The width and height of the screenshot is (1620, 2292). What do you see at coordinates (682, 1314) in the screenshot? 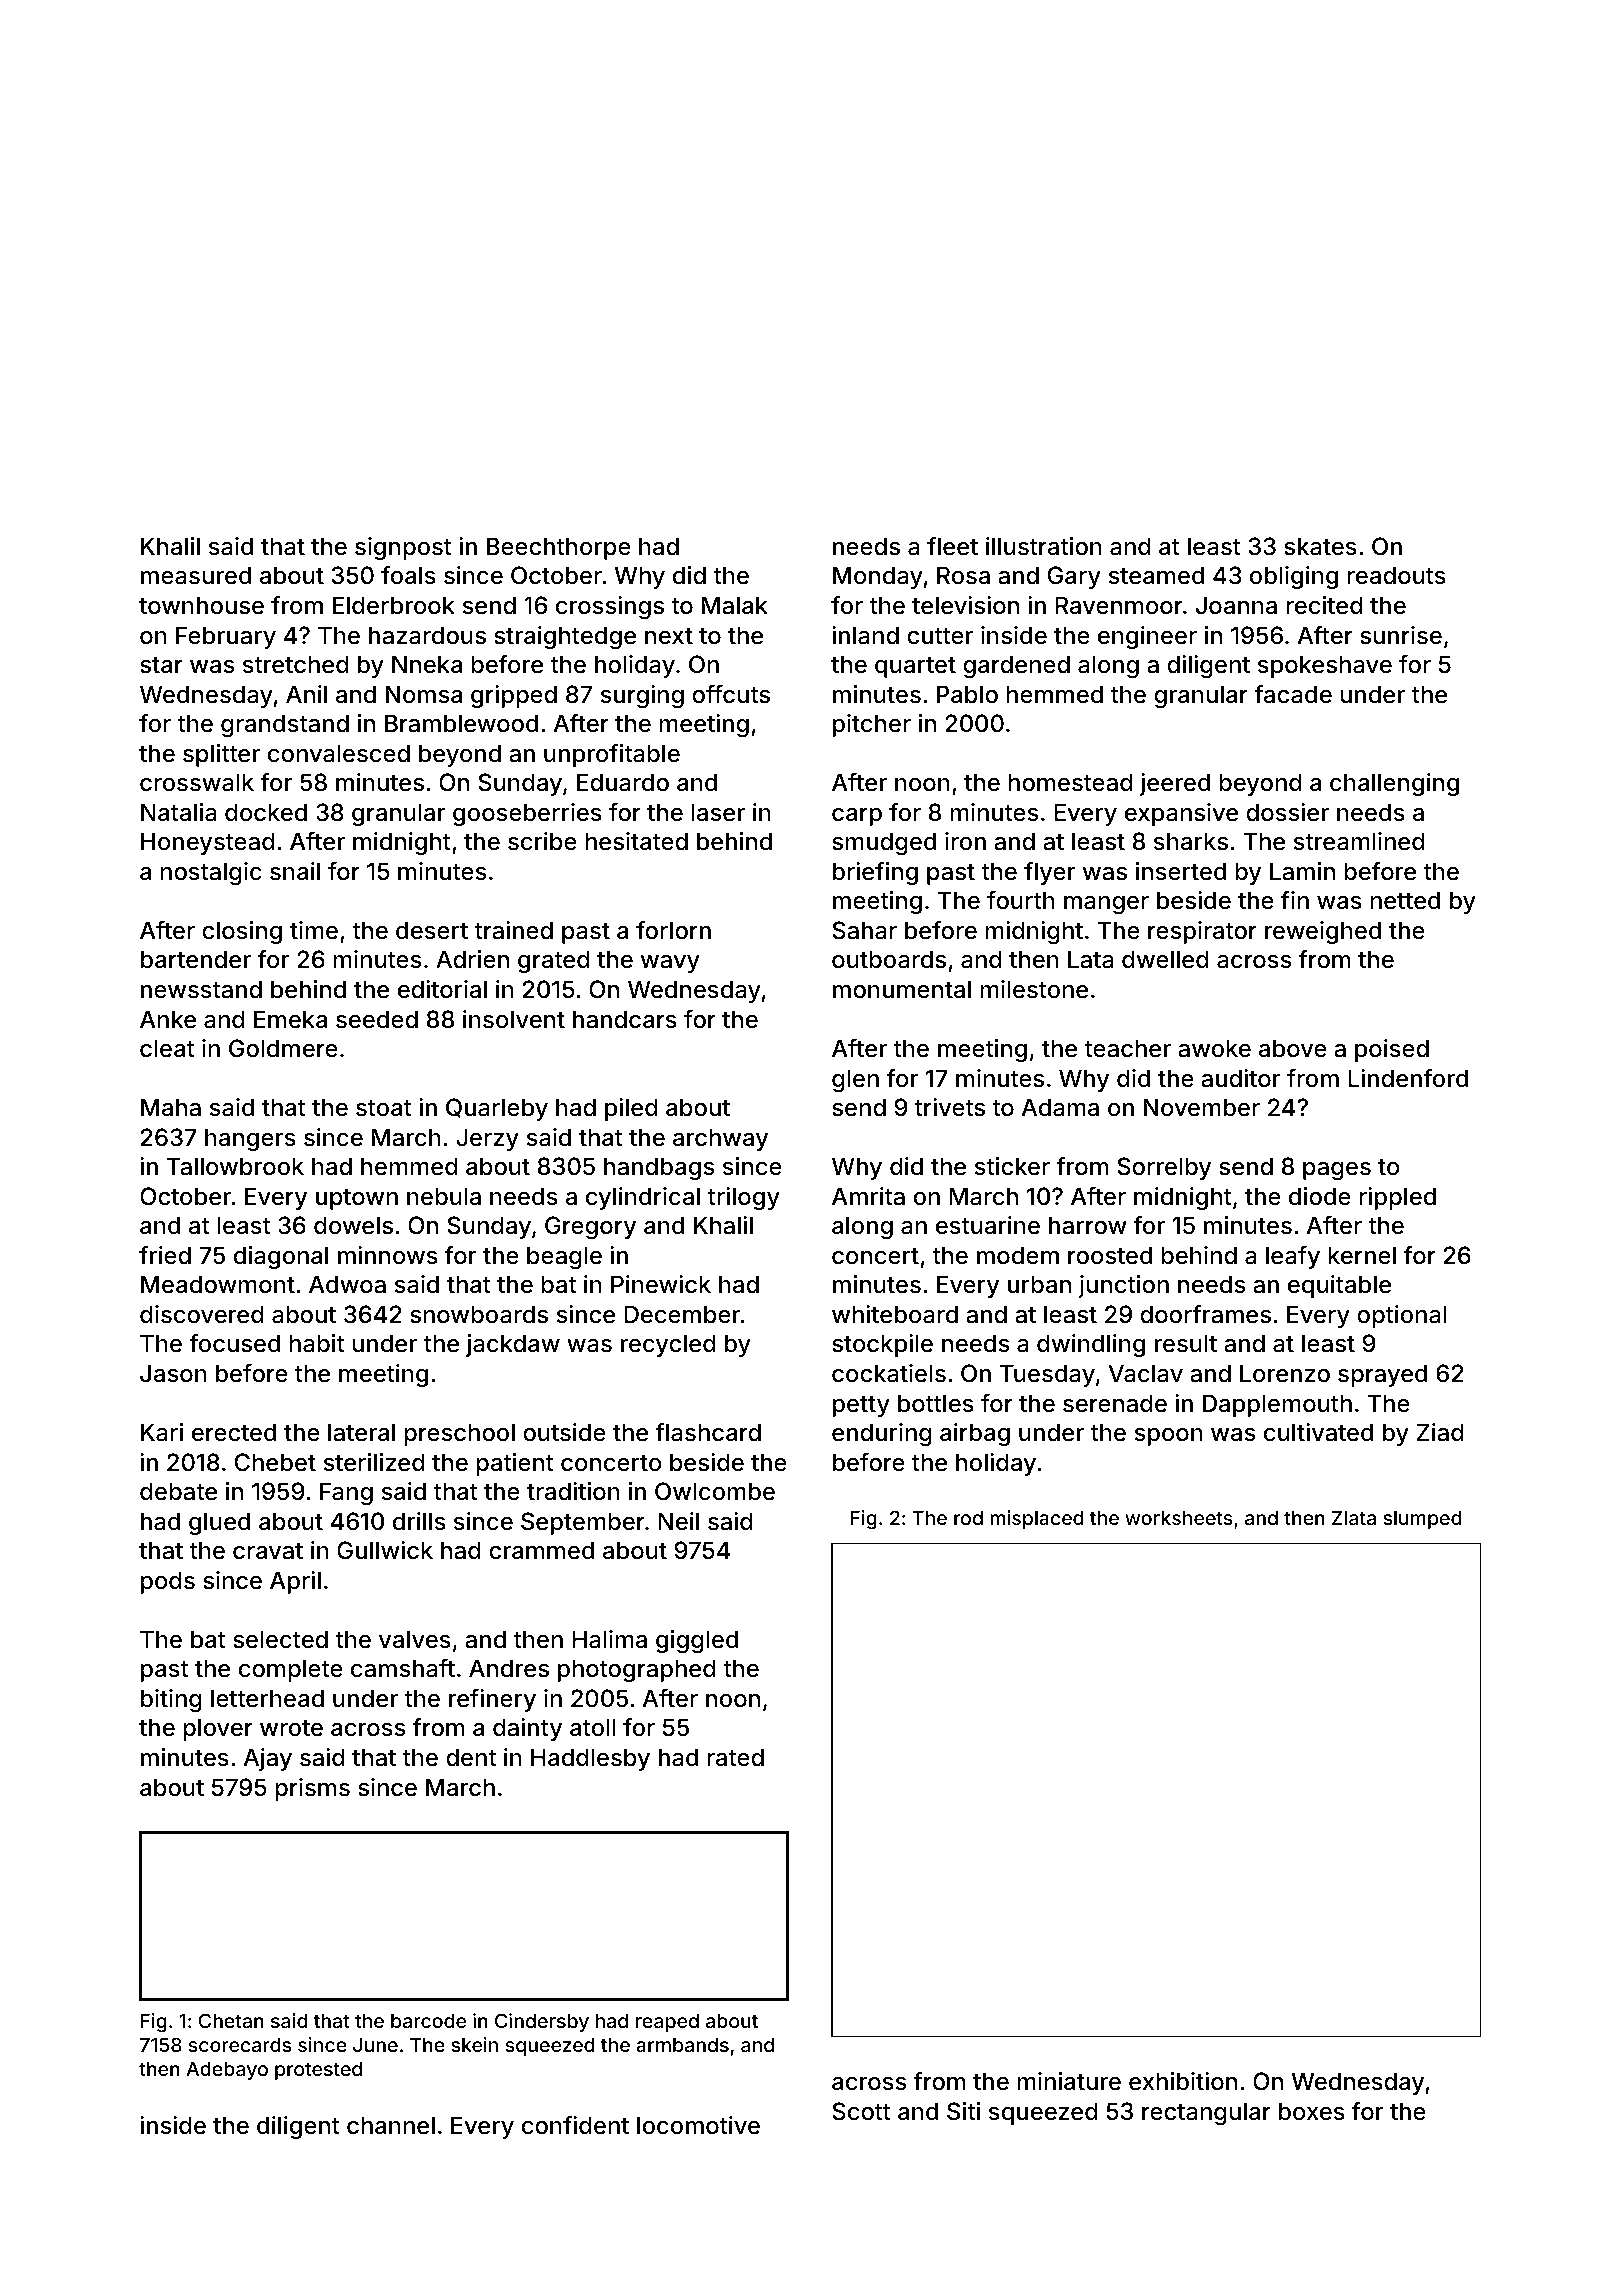
I see `December` at bounding box center [682, 1314].
